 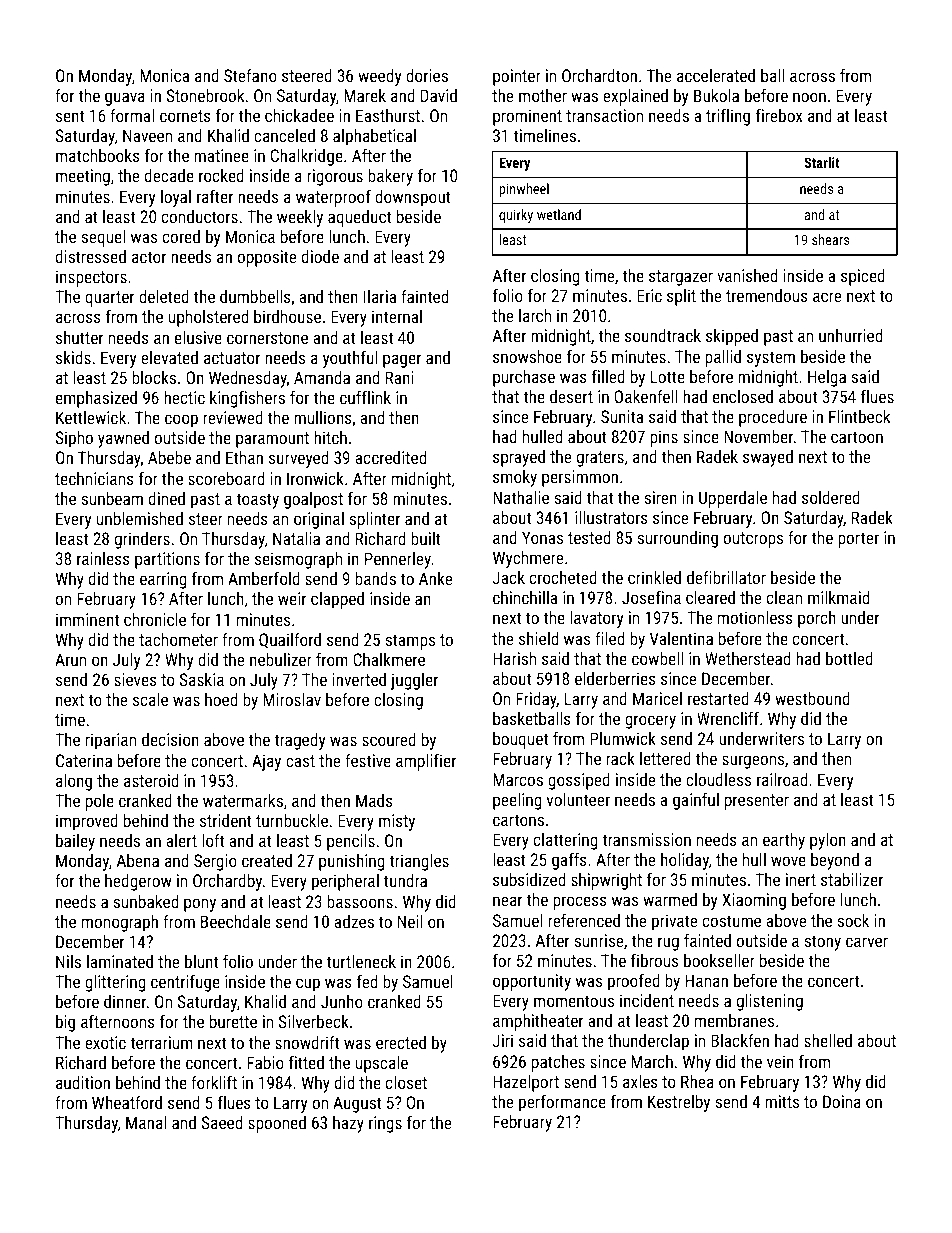 I want to click on trifling, so click(x=728, y=117).
